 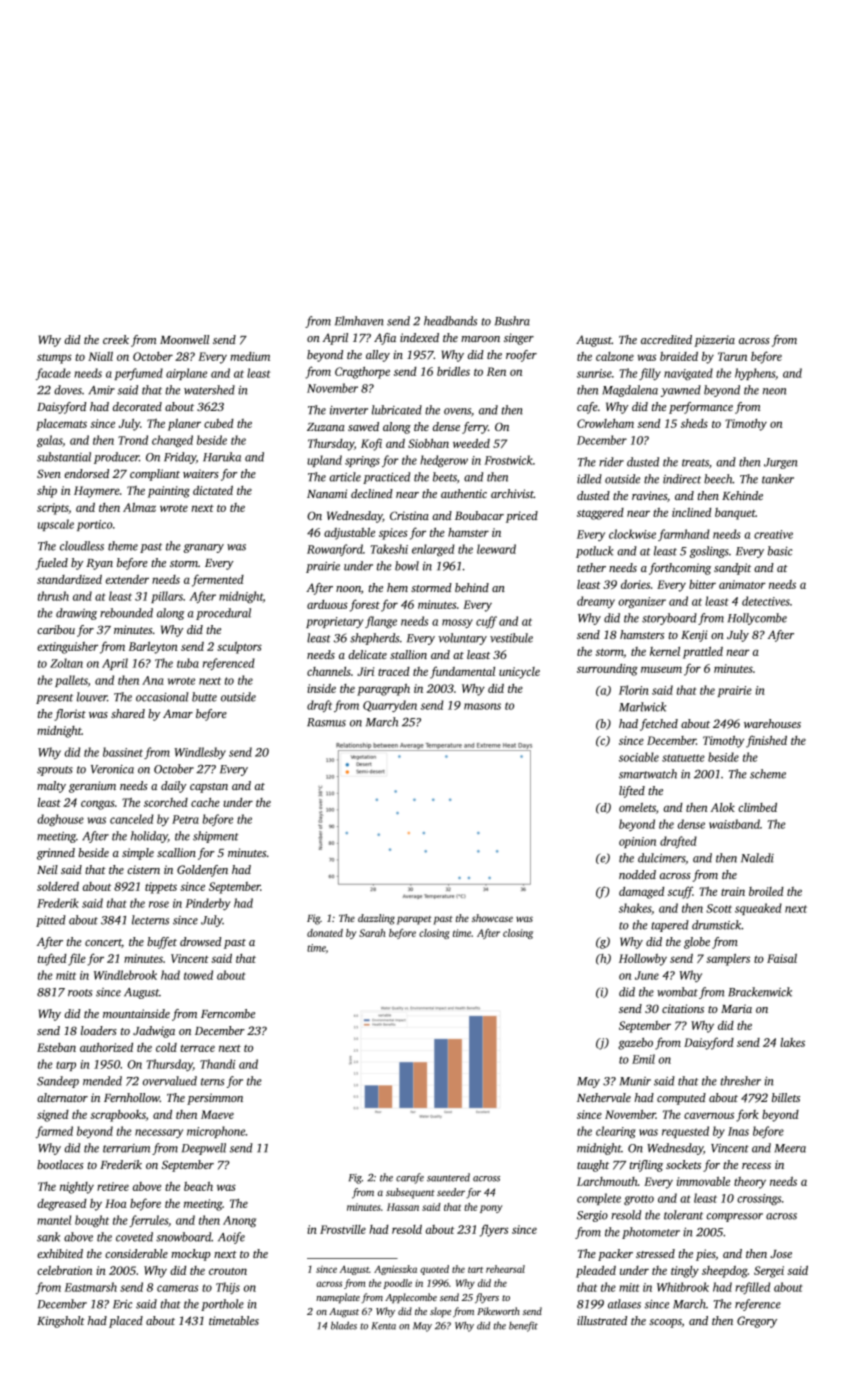 What do you see at coordinates (780, 463) in the page?
I see `Jurgen` at bounding box center [780, 463].
